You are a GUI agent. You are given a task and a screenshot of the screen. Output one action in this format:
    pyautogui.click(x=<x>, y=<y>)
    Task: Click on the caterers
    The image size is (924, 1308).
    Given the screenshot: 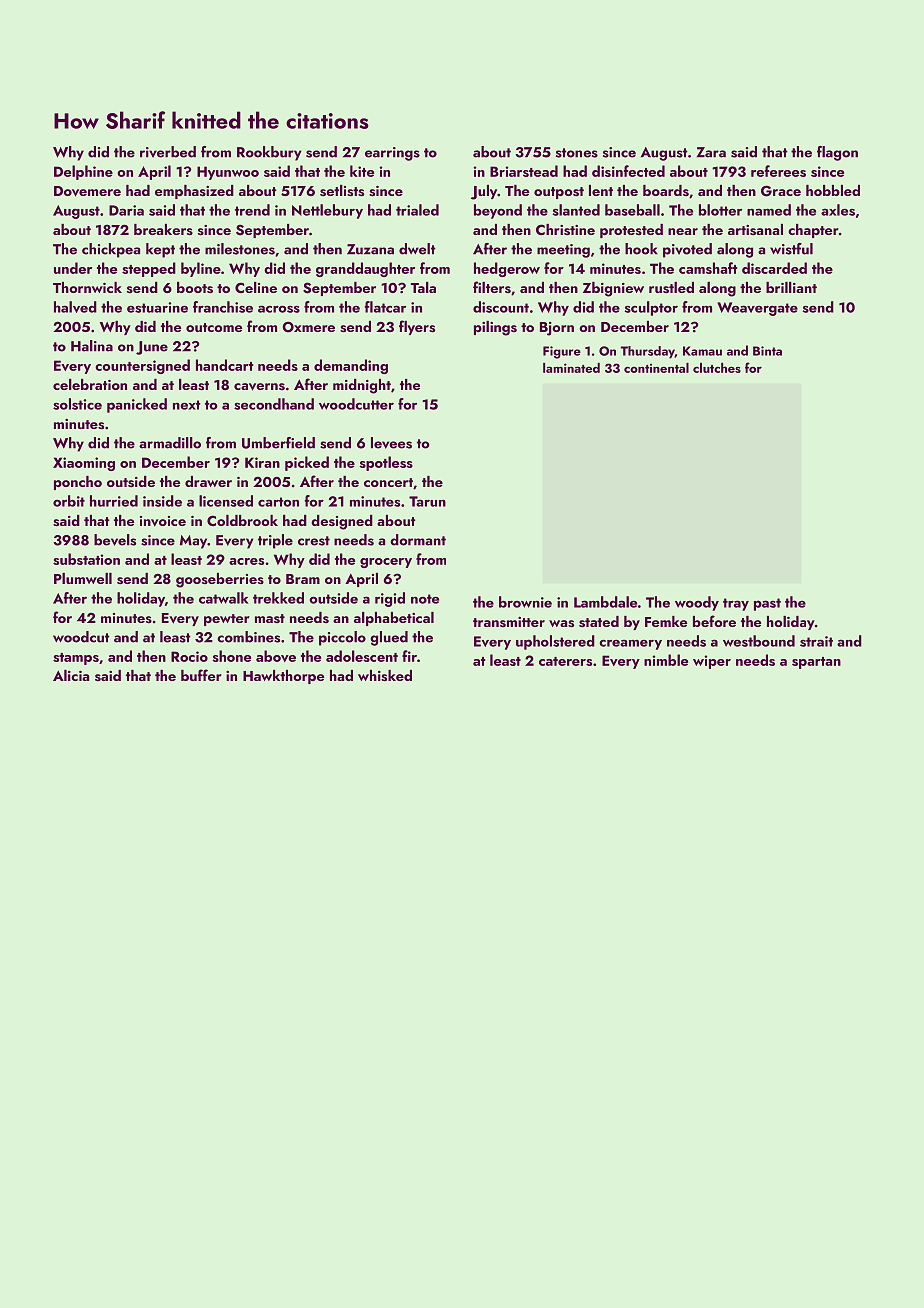 What is the action you would take?
    pyautogui.click(x=565, y=661)
